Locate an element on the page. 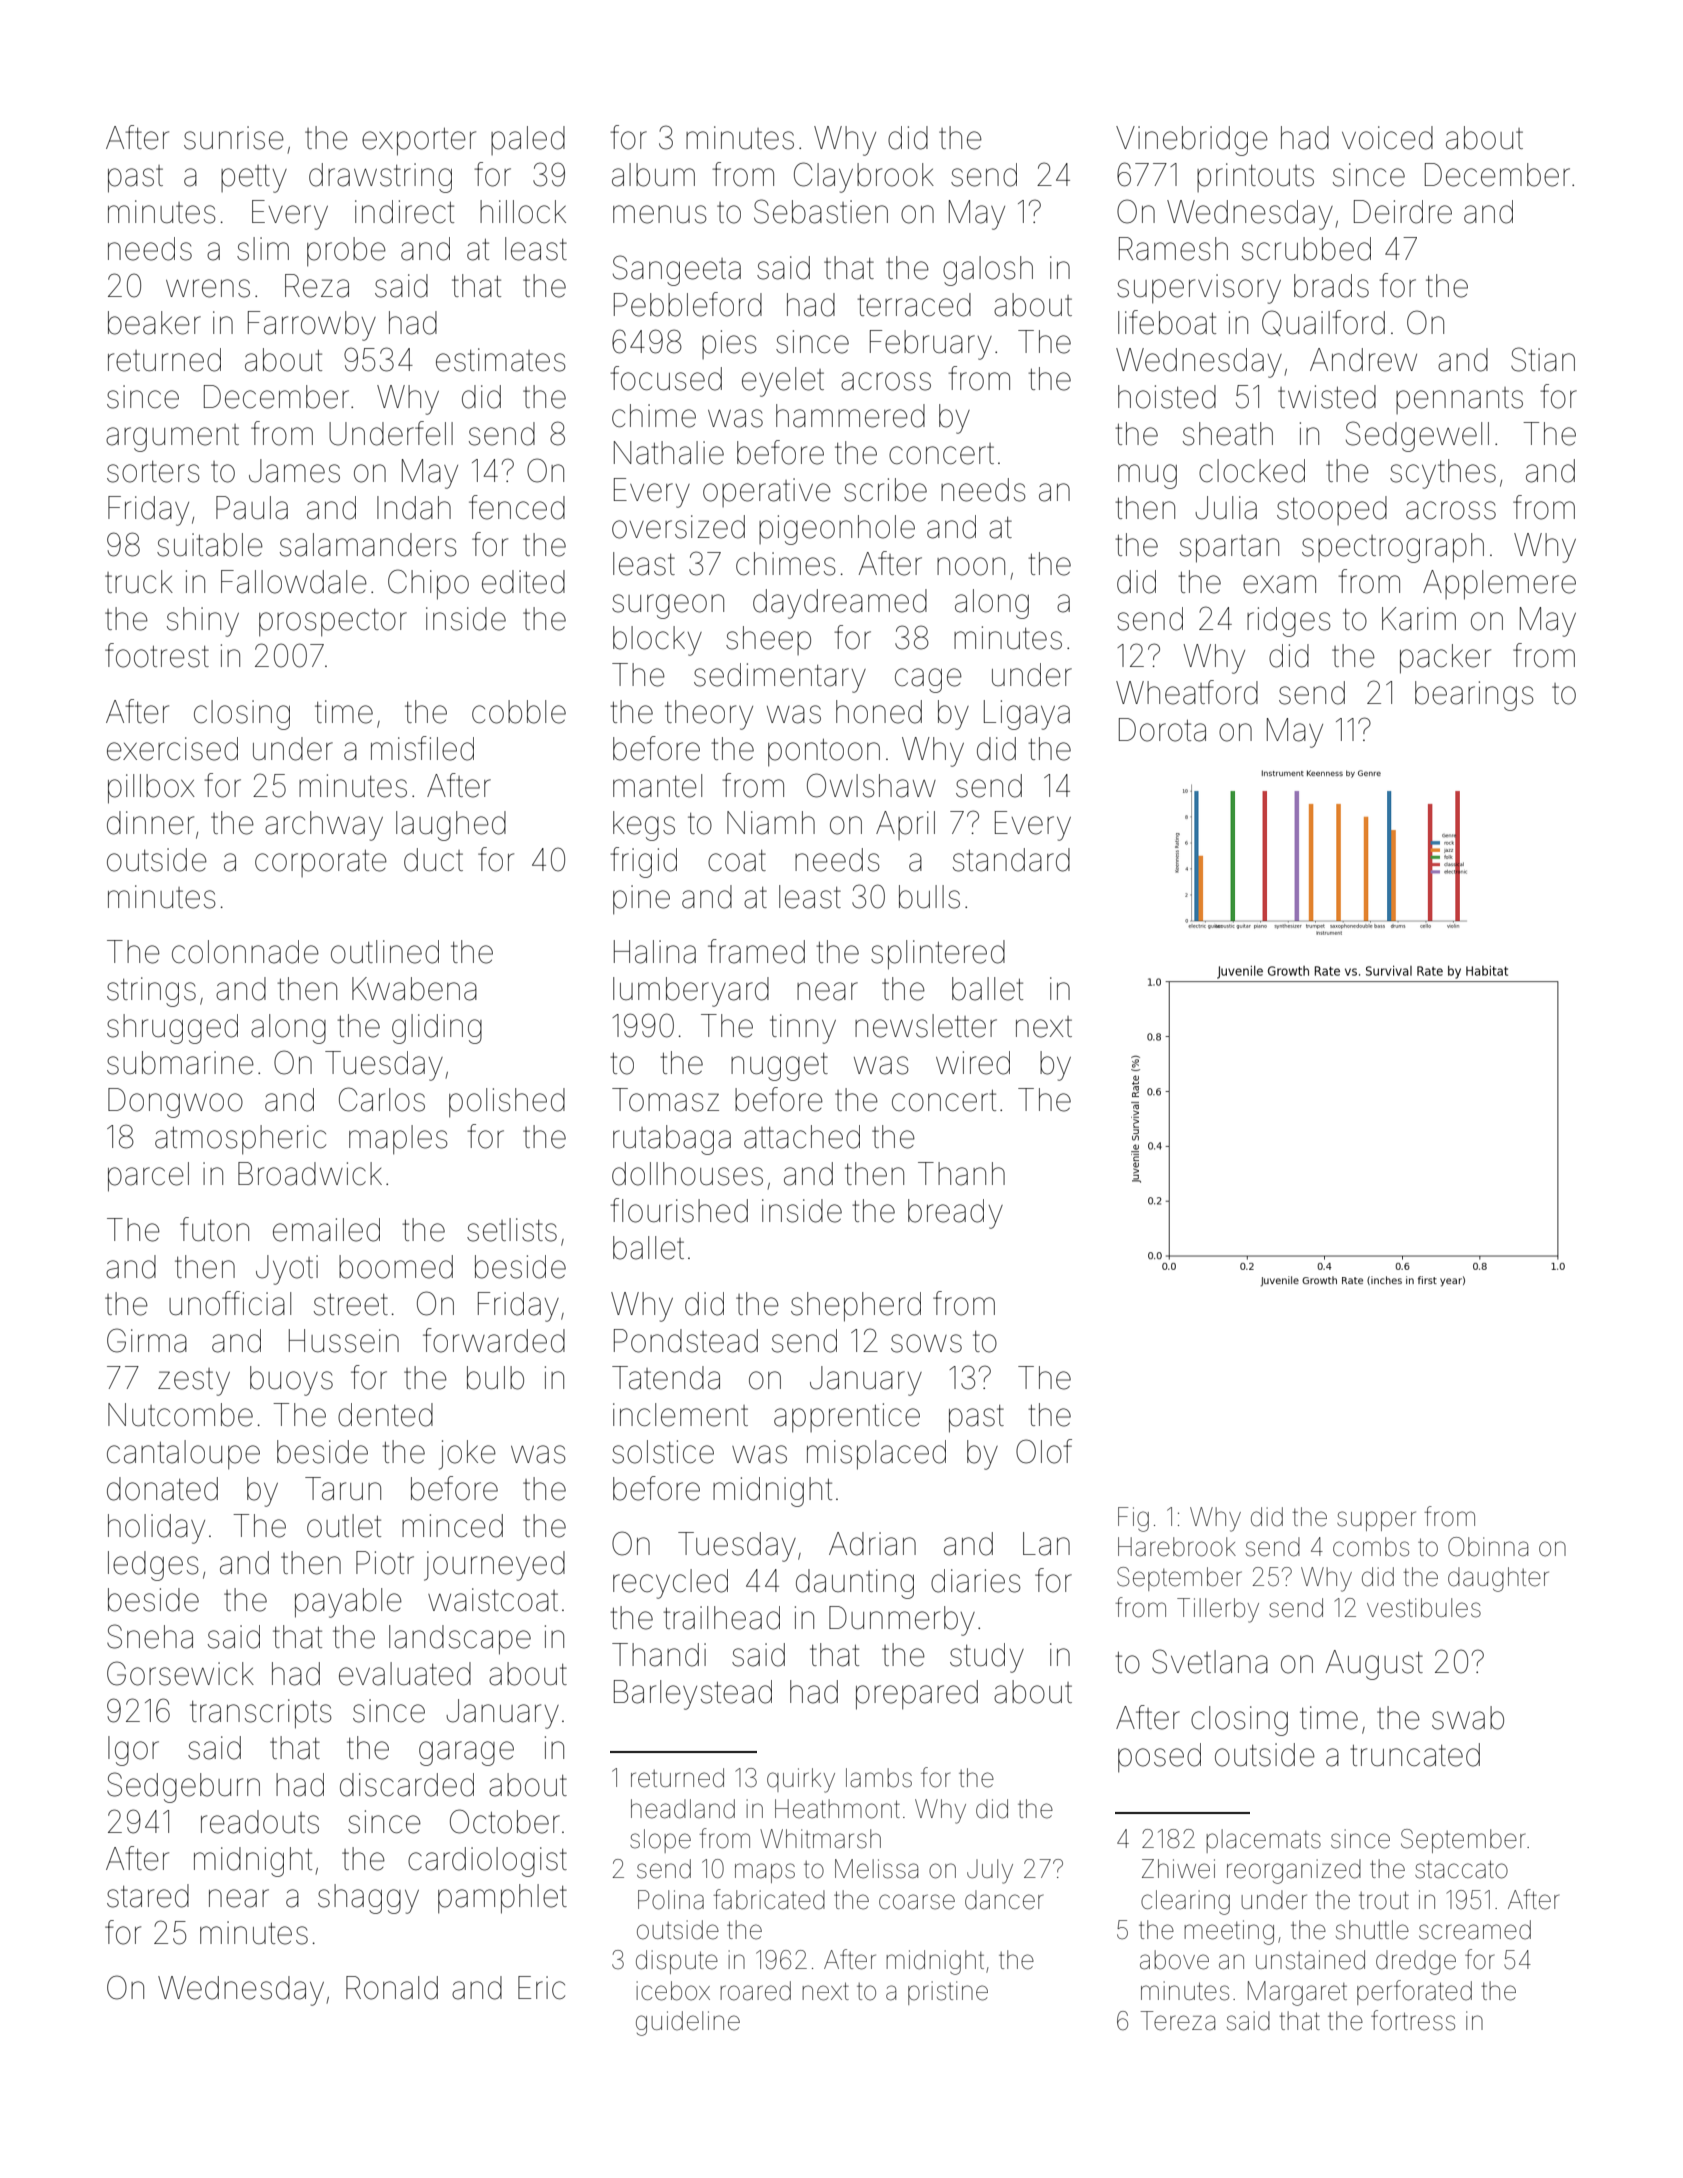 Image resolution: width=1683 pixels, height=2178 pixels. dinner is located at coordinates (150, 823).
